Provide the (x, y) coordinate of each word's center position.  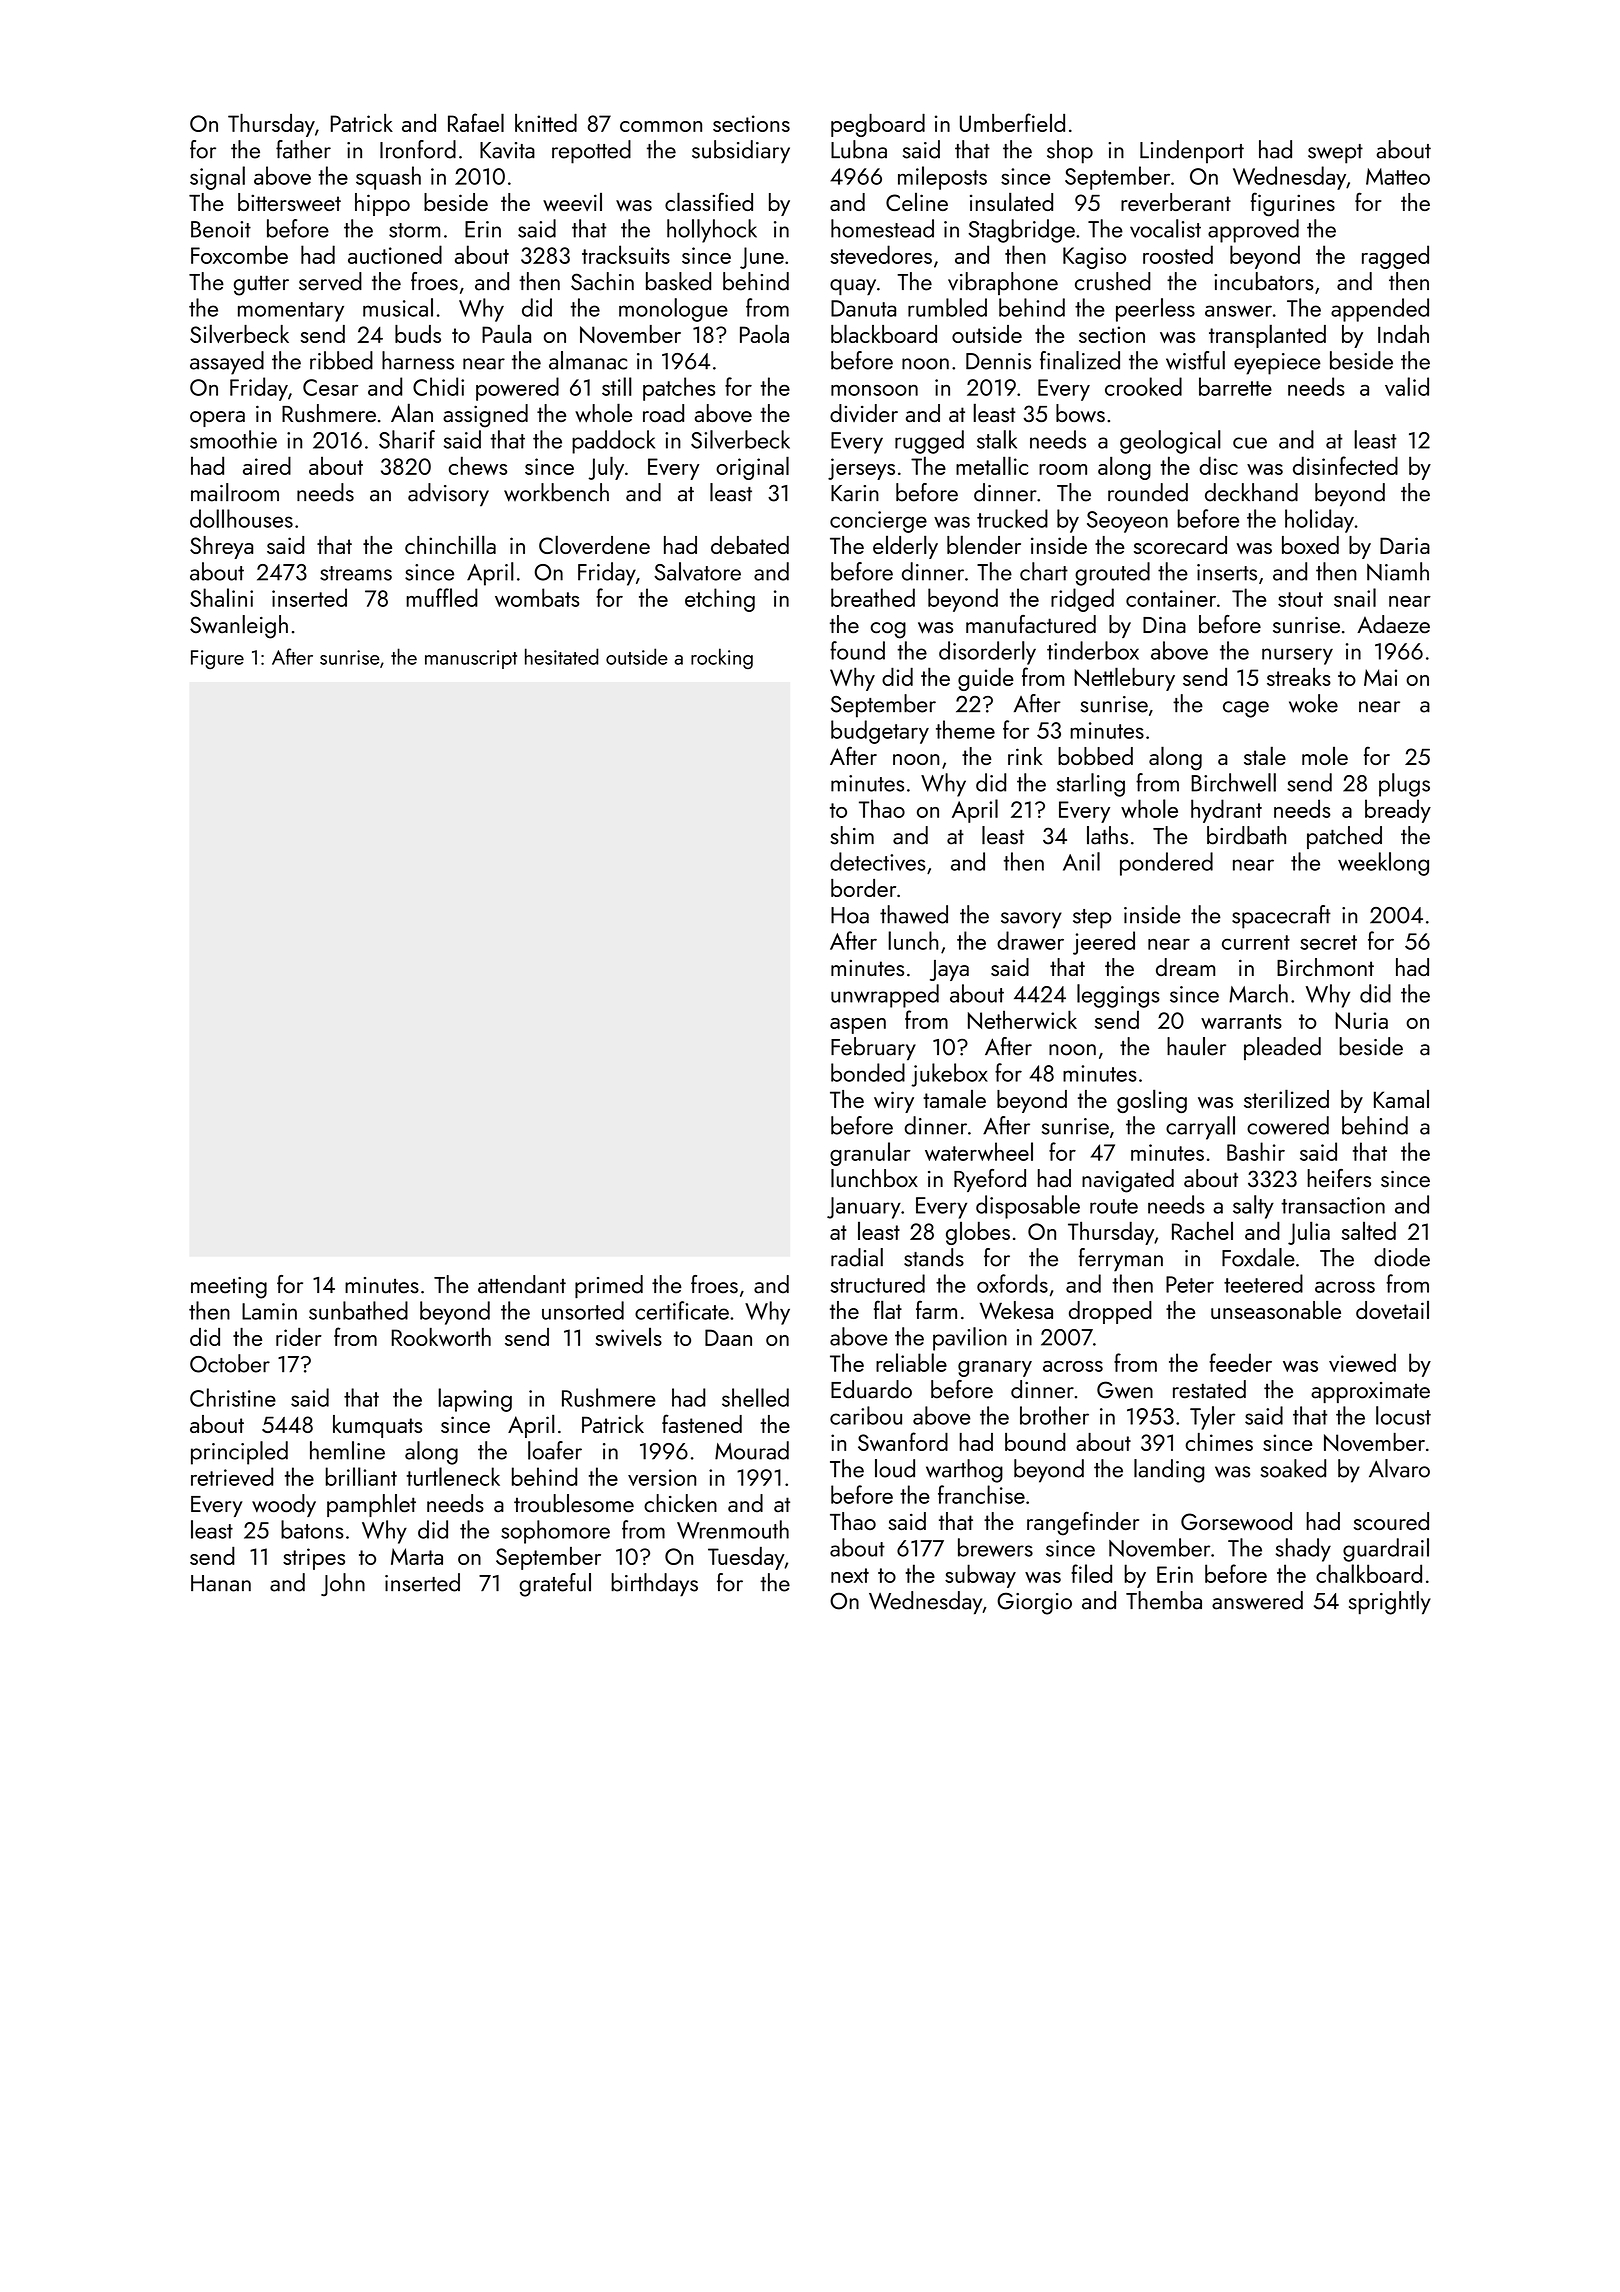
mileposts (942, 178)
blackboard (884, 333)
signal (217, 178)
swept (1335, 154)
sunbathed (358, 1310)
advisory (448, 495)
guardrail (1386, 1550)
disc (1218, 465)
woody (284, 1505)
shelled (755, 1397)
